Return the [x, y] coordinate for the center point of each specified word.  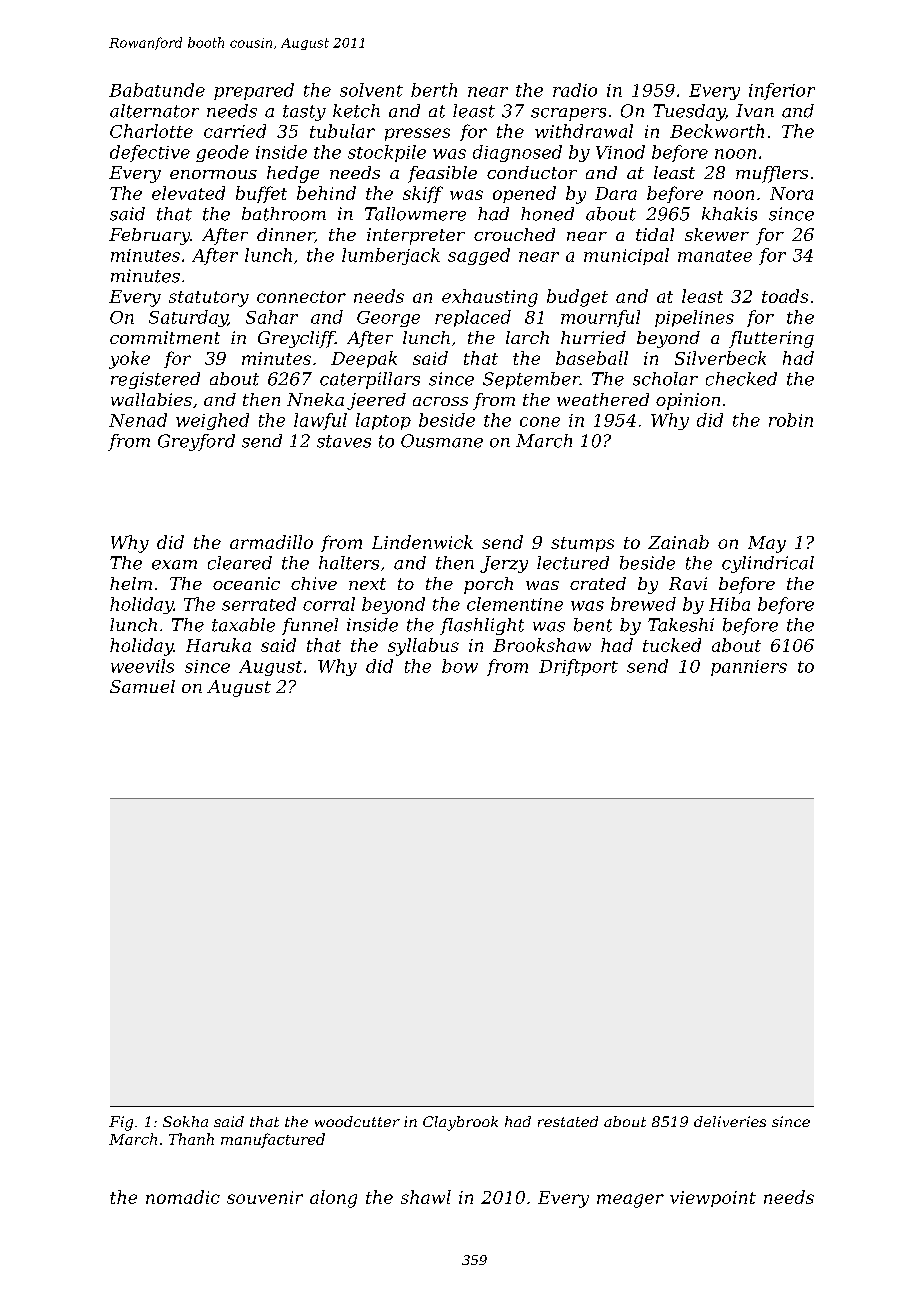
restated [568, 1121]
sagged [479, 256]
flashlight [482, 626]
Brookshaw [542, 645]
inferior [782, 91]
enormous [213, 174]
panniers [749, 668]
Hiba [729, 604]
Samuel [142, 686]
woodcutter [357, 1121]
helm [131, 583]
